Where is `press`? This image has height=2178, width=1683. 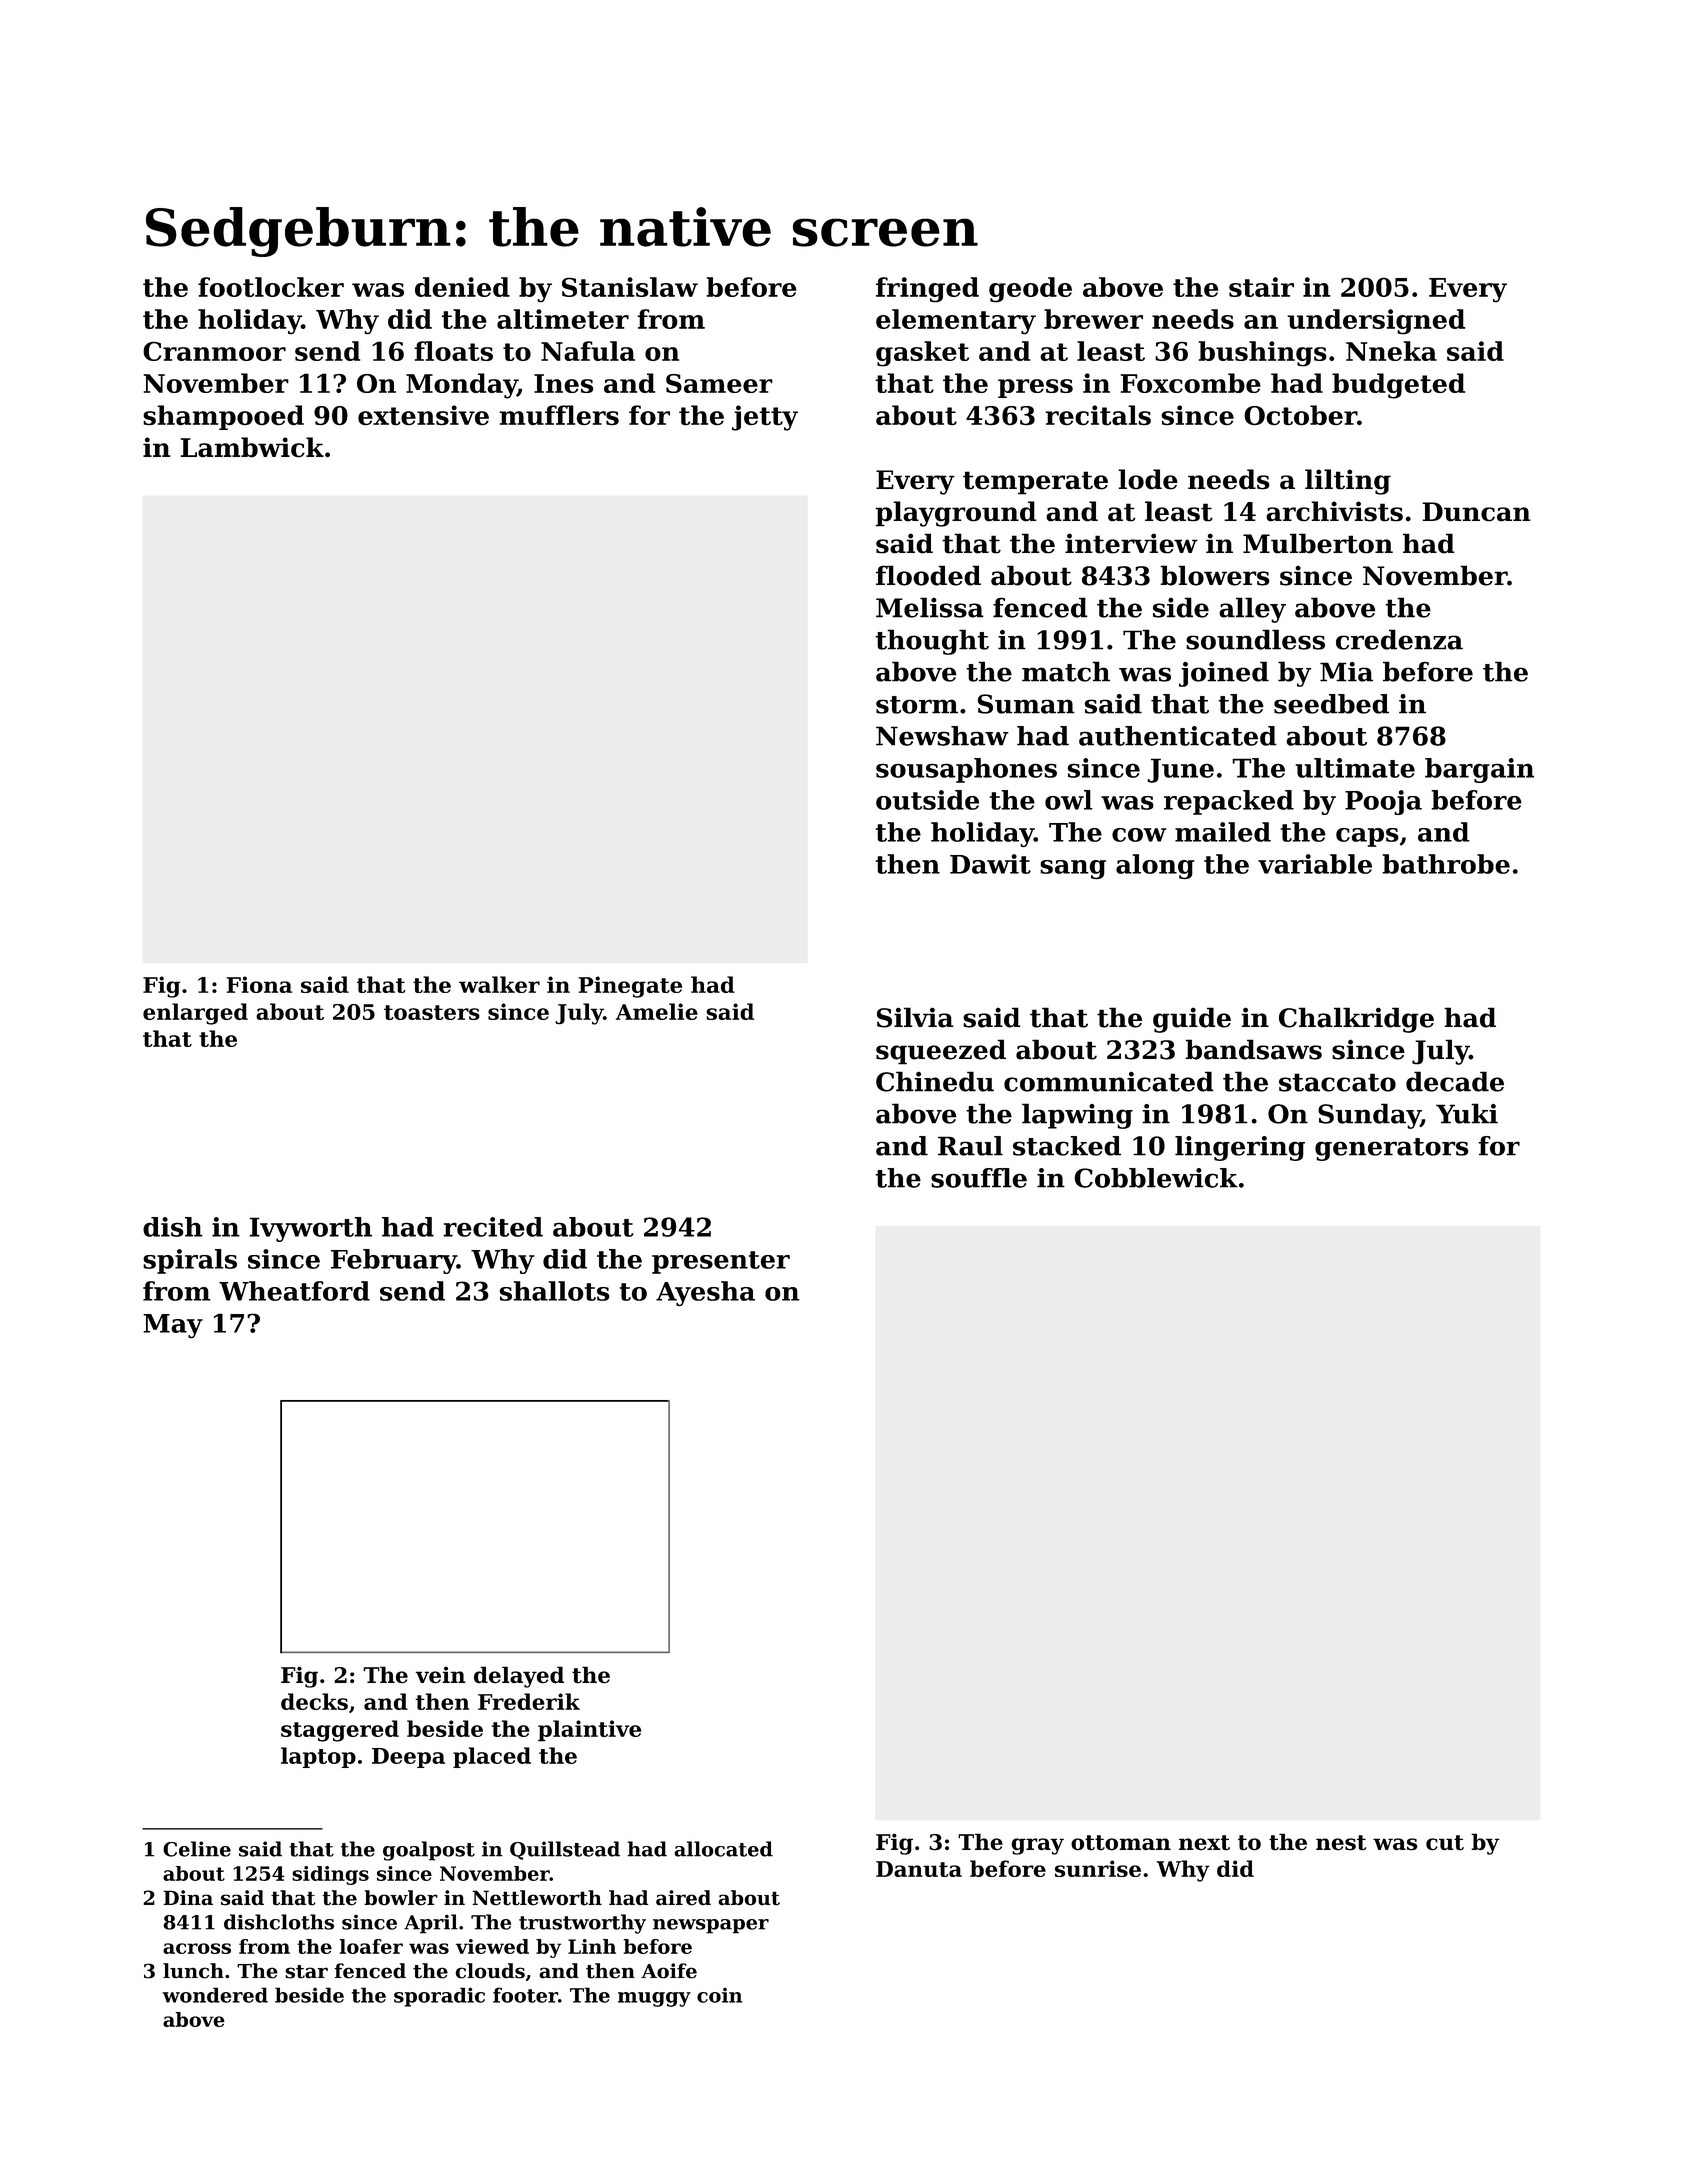 press is located at coordinates (1035, 388).
